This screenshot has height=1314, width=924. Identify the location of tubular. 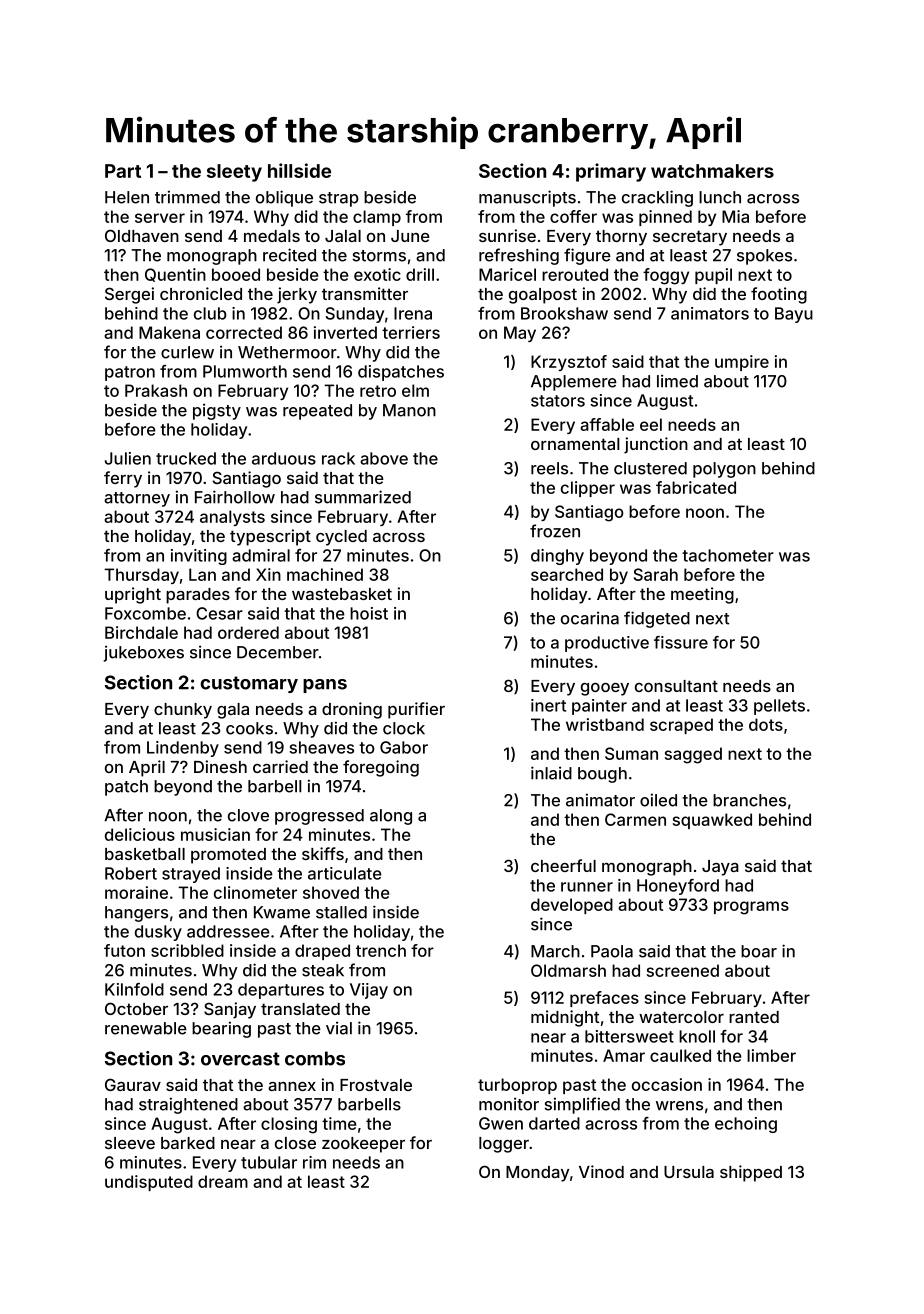
(269, 1162).
